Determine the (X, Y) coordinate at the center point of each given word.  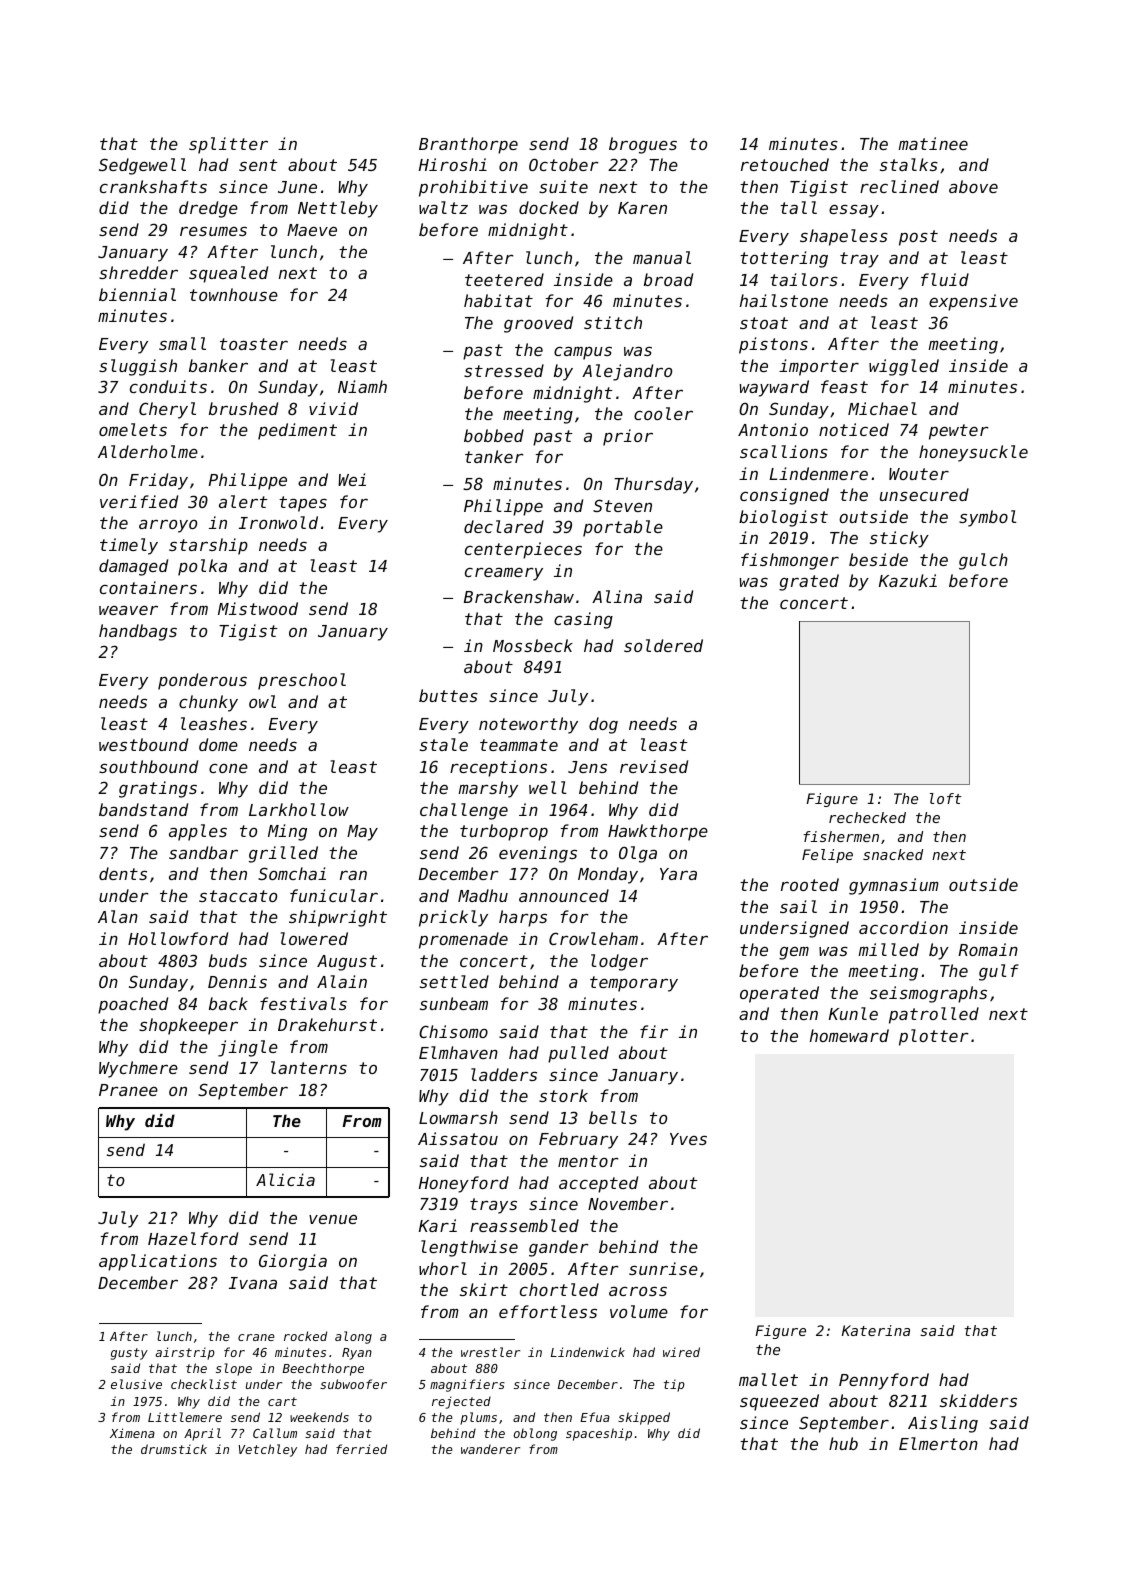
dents (123, 873)
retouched (785, 164)
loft (946, 798)
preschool (302, 681)
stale (444, 744)
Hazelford (193, 1238)
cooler (663, 413)
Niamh (362, 386)
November (628, 1203)
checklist (204, 1384)
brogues (643, 145)
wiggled (904, 367)
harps (523, 918)
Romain (988, 949)
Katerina (876, 1330)
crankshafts (153, 186)
